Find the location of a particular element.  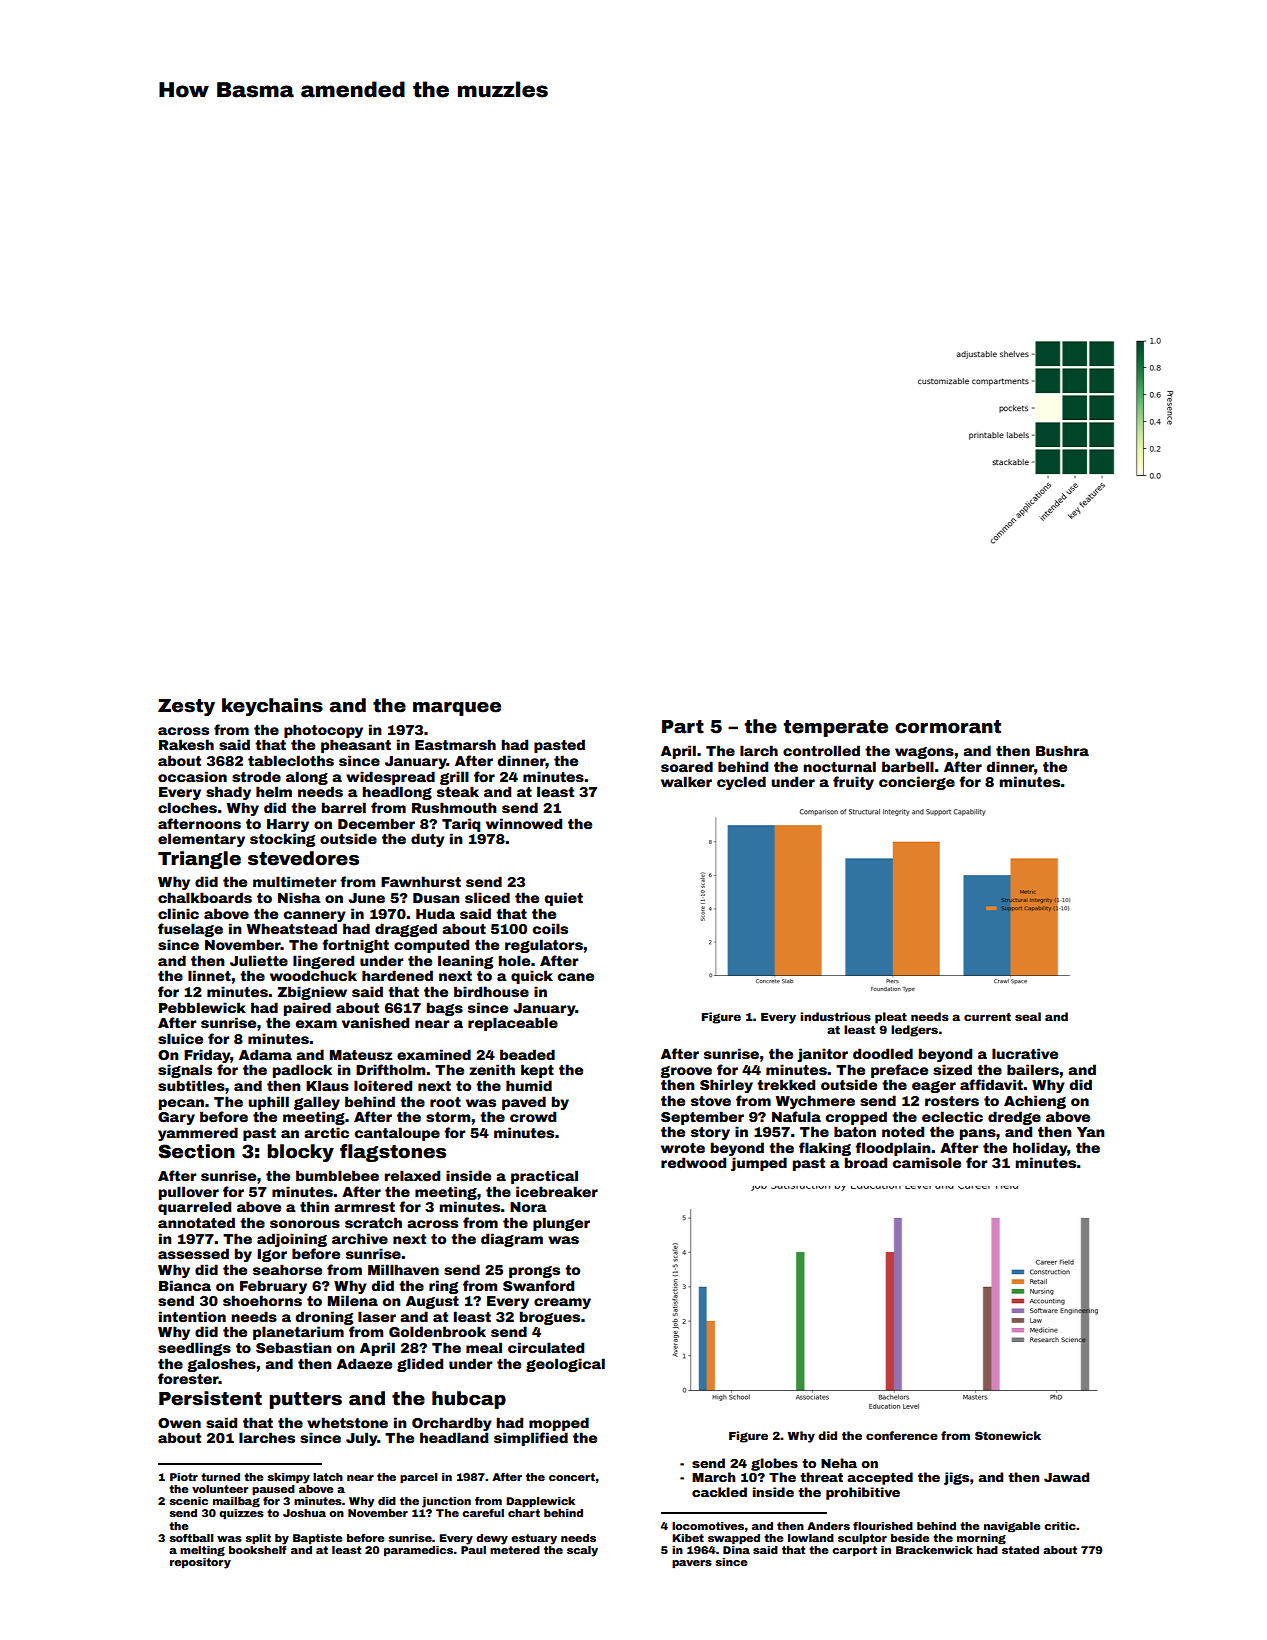

Milena is located at coordinates (353, 1300).
